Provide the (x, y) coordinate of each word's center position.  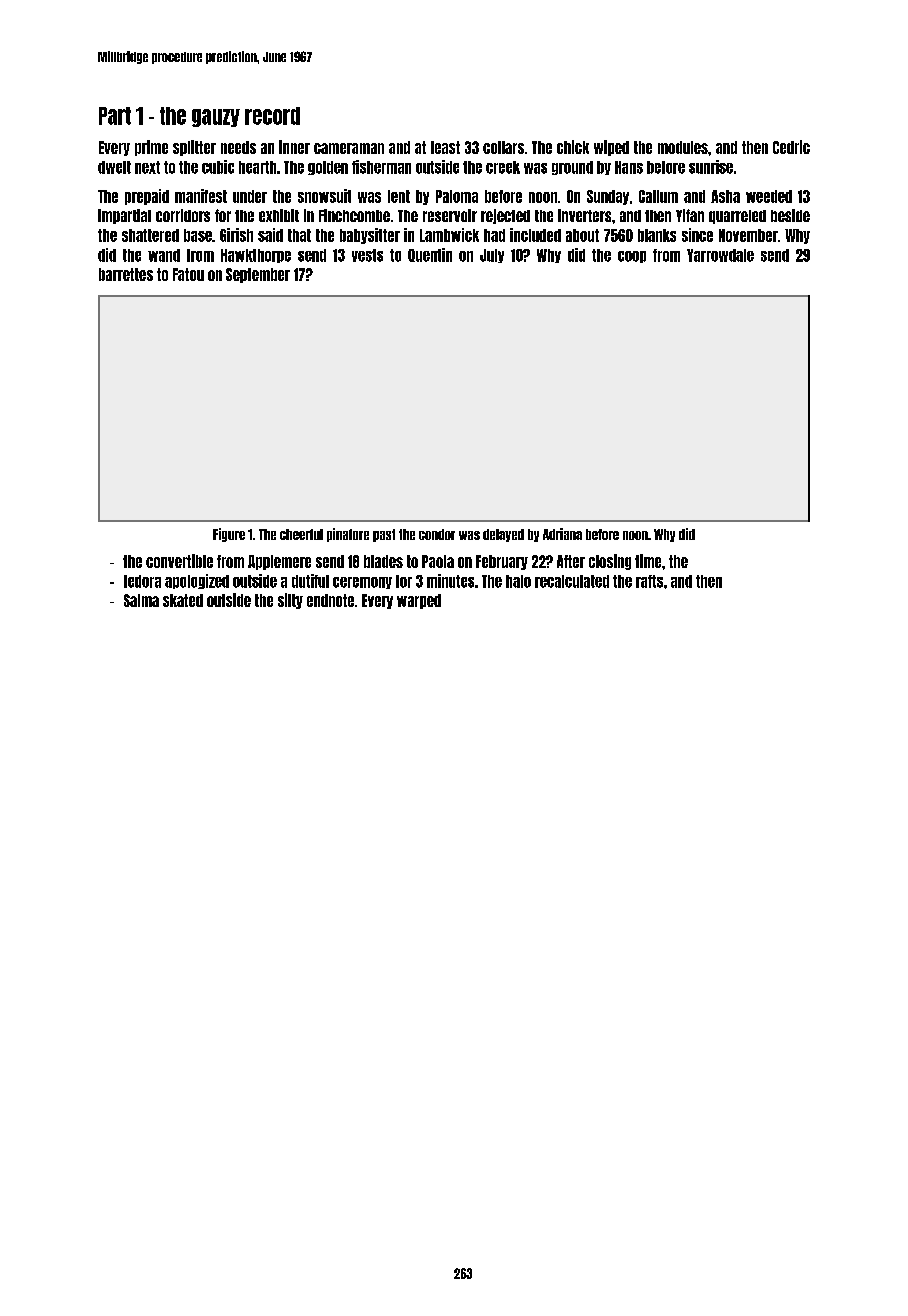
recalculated (572, 581)
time (648, 561)
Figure (229, 535)
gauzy (216, 118)
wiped (611, 148)
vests (367, 255)
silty (290, 601)
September (258, 275)
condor (437, 534)
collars (503, 147)
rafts (649, 581)
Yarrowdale (720, 255)
